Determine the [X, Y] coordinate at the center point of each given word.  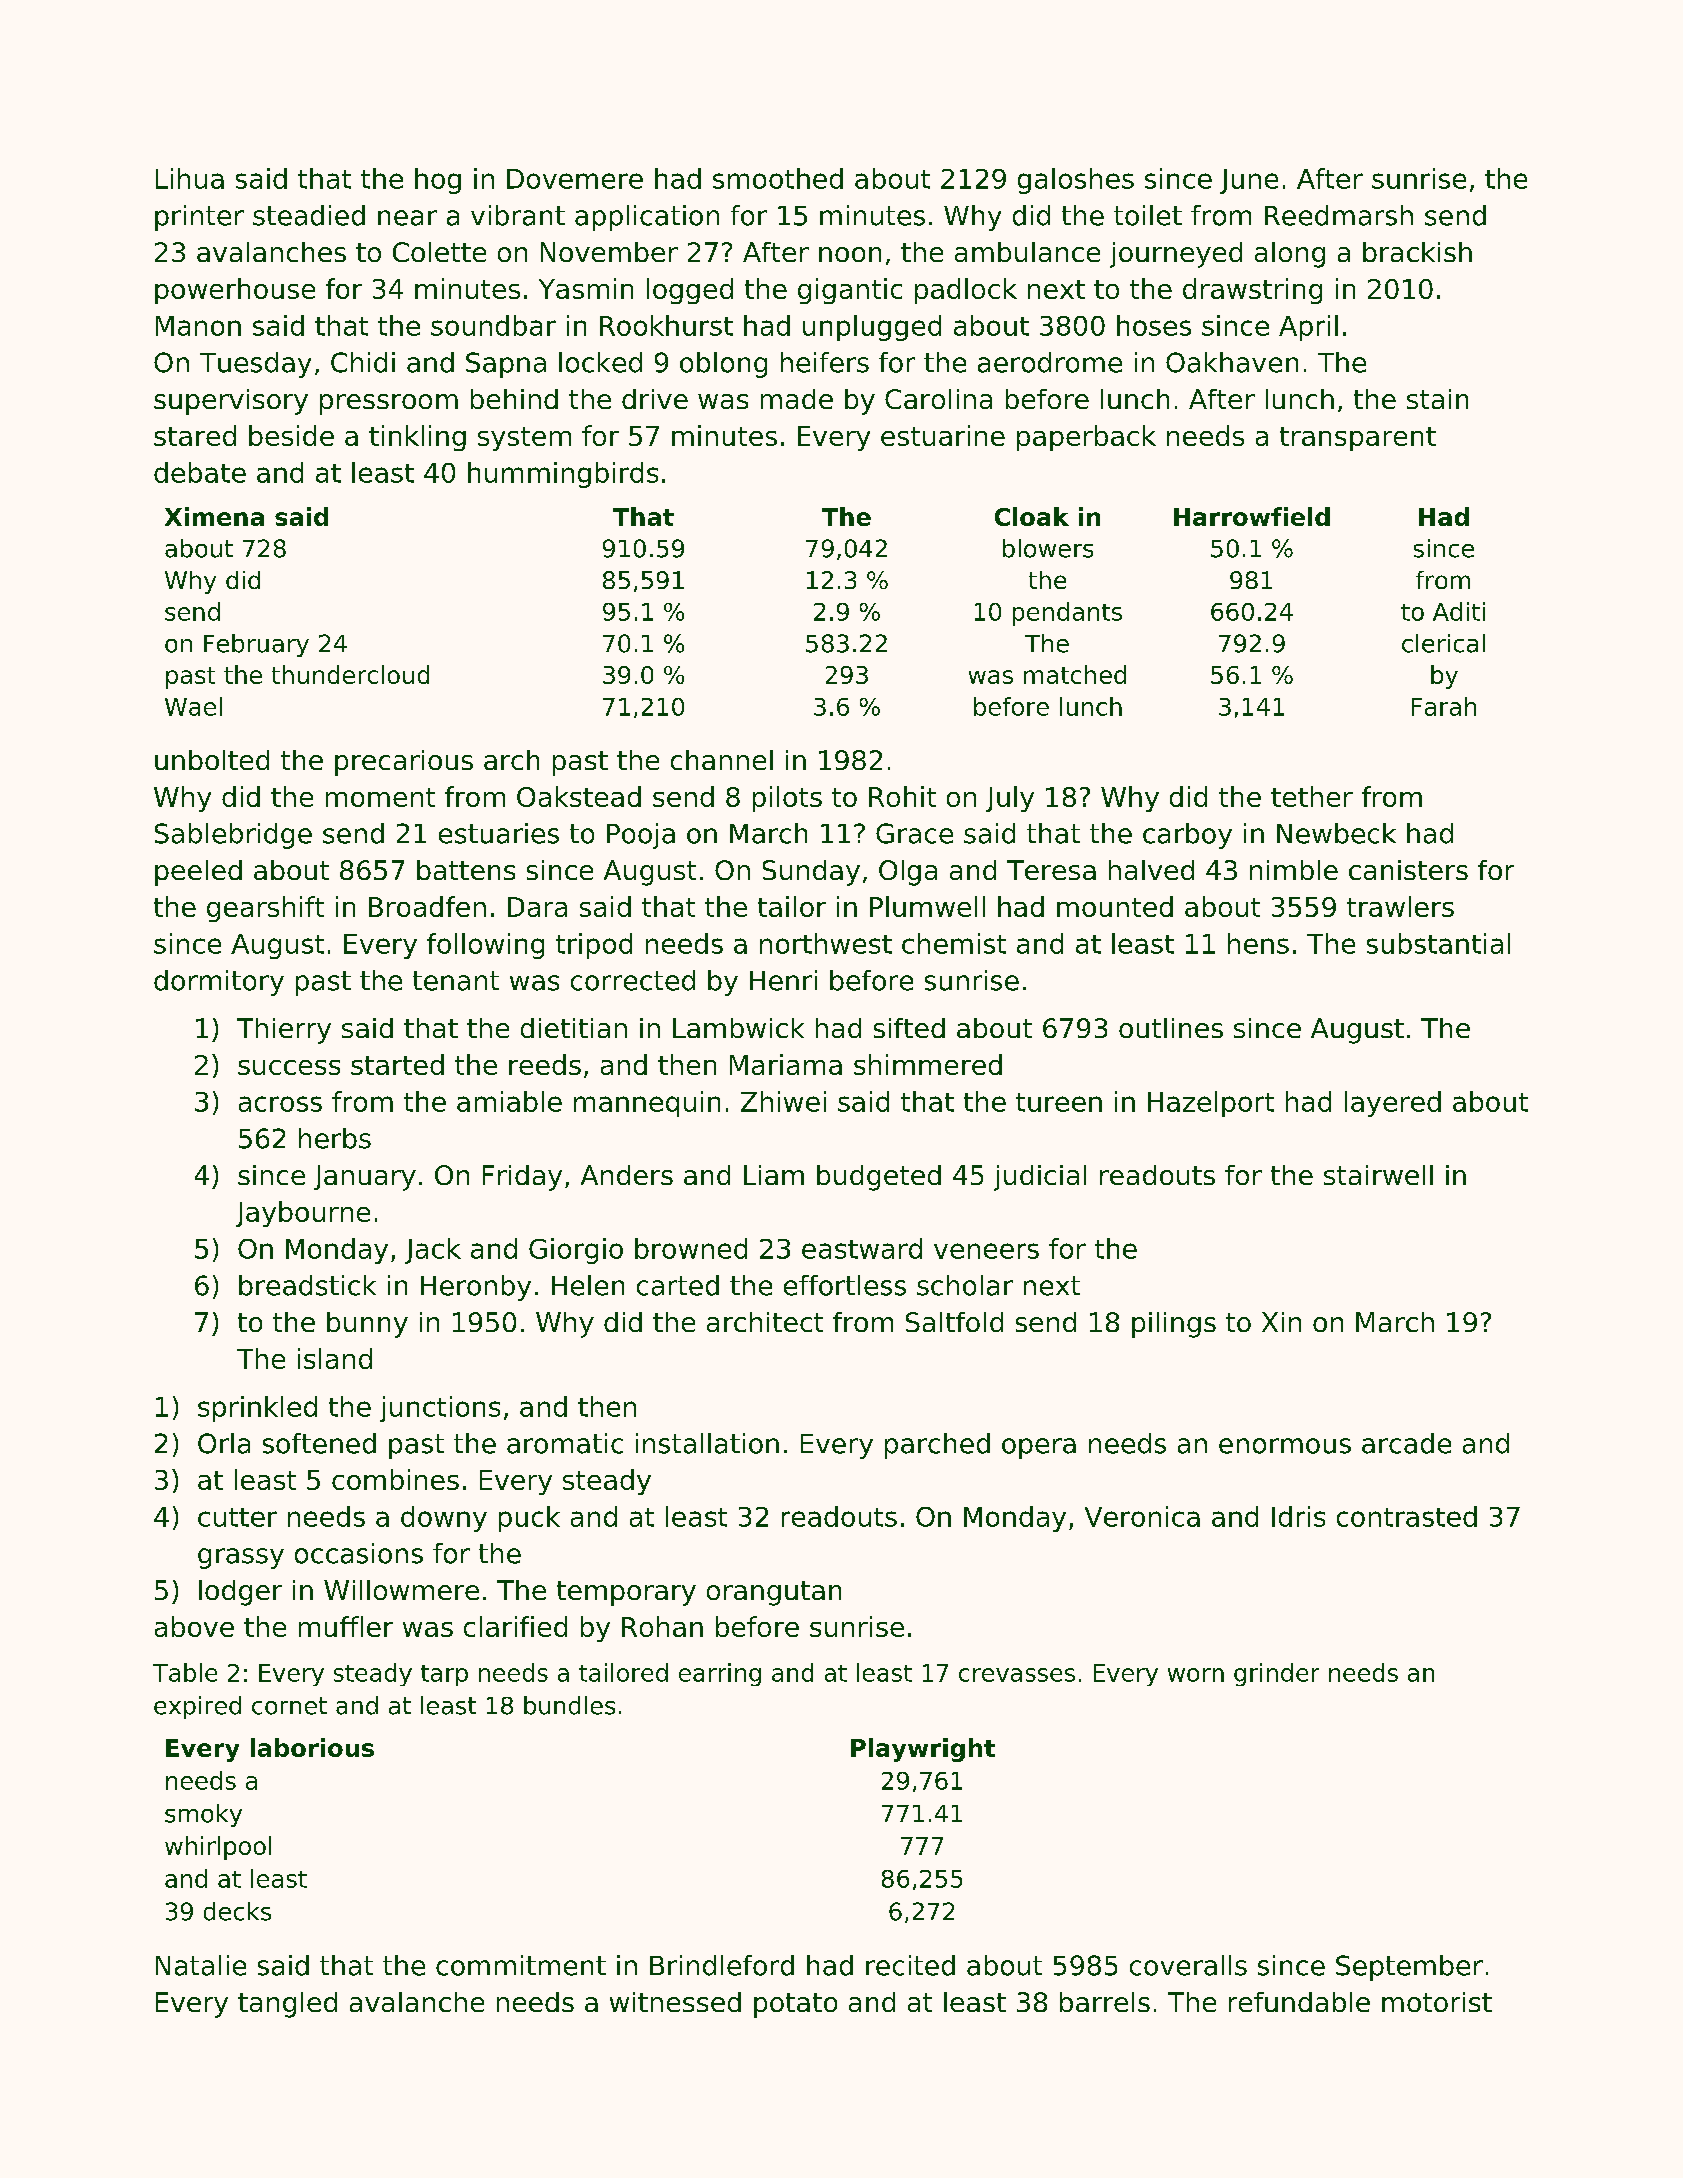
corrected [633, 980]
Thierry [284, 1031]
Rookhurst [666, 325]
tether [1312, 796]
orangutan [774, 1593]
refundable [1299, 2002]
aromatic [565, 1443]
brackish [1417, 252]
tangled [287, 2005]
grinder [1276, 1674]
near [407, 218]
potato [795, 2005]
